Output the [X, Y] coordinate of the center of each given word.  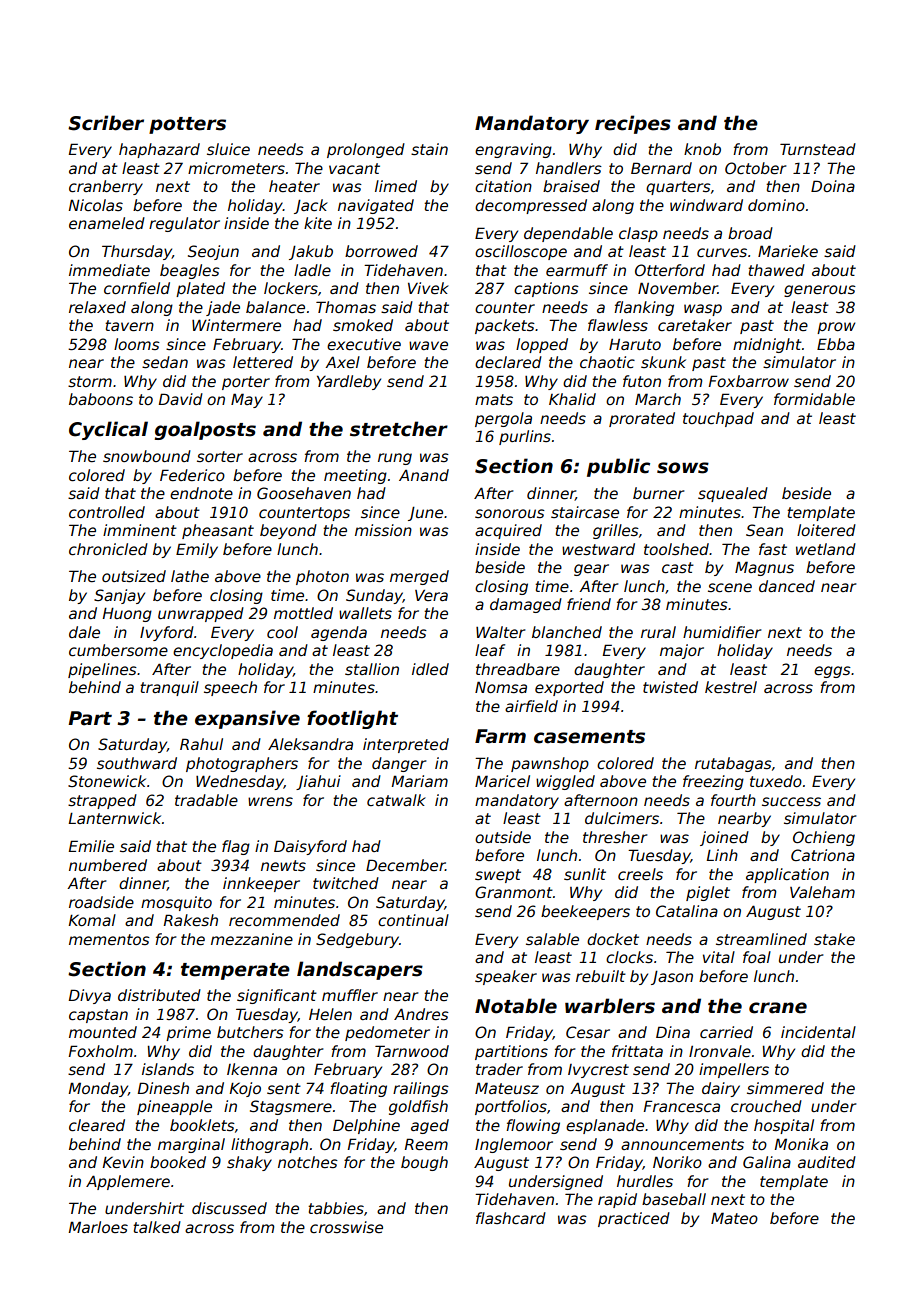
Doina [833, 186]
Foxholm [100, 1051]
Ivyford [167, 633]
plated [200, 289]
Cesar [588, 1032]
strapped [102, 801]
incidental [818, 1032]
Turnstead [818, 149]
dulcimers [622, 818]
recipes [633, 124]
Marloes [98, 1227]
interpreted [406, 745]
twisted [670, 687]
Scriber [106, 123]
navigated [376, 206]
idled [430, 669]
